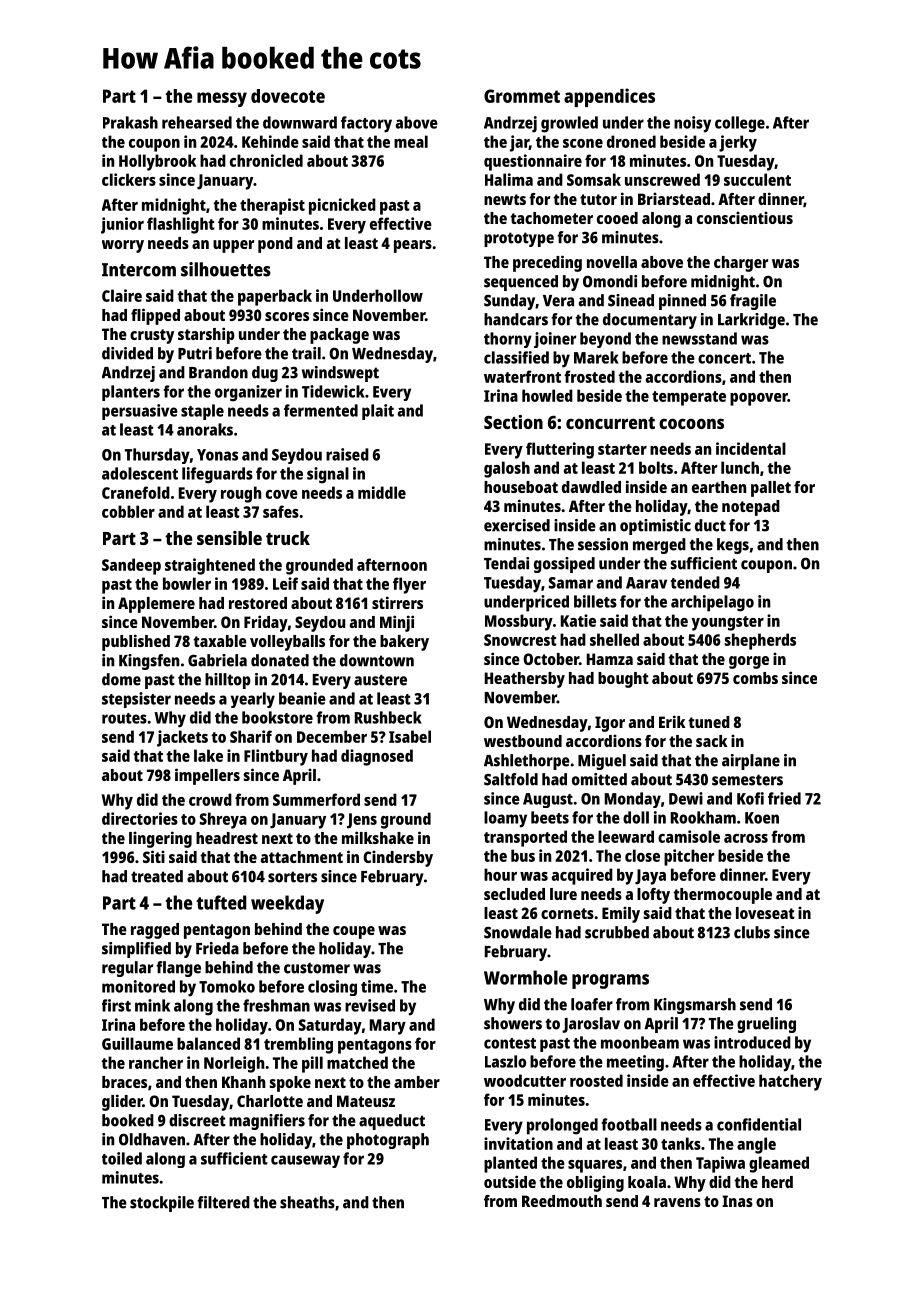 This screenshot has width=924, height=1308. I want to click on Grommet, so click(522, 96).
